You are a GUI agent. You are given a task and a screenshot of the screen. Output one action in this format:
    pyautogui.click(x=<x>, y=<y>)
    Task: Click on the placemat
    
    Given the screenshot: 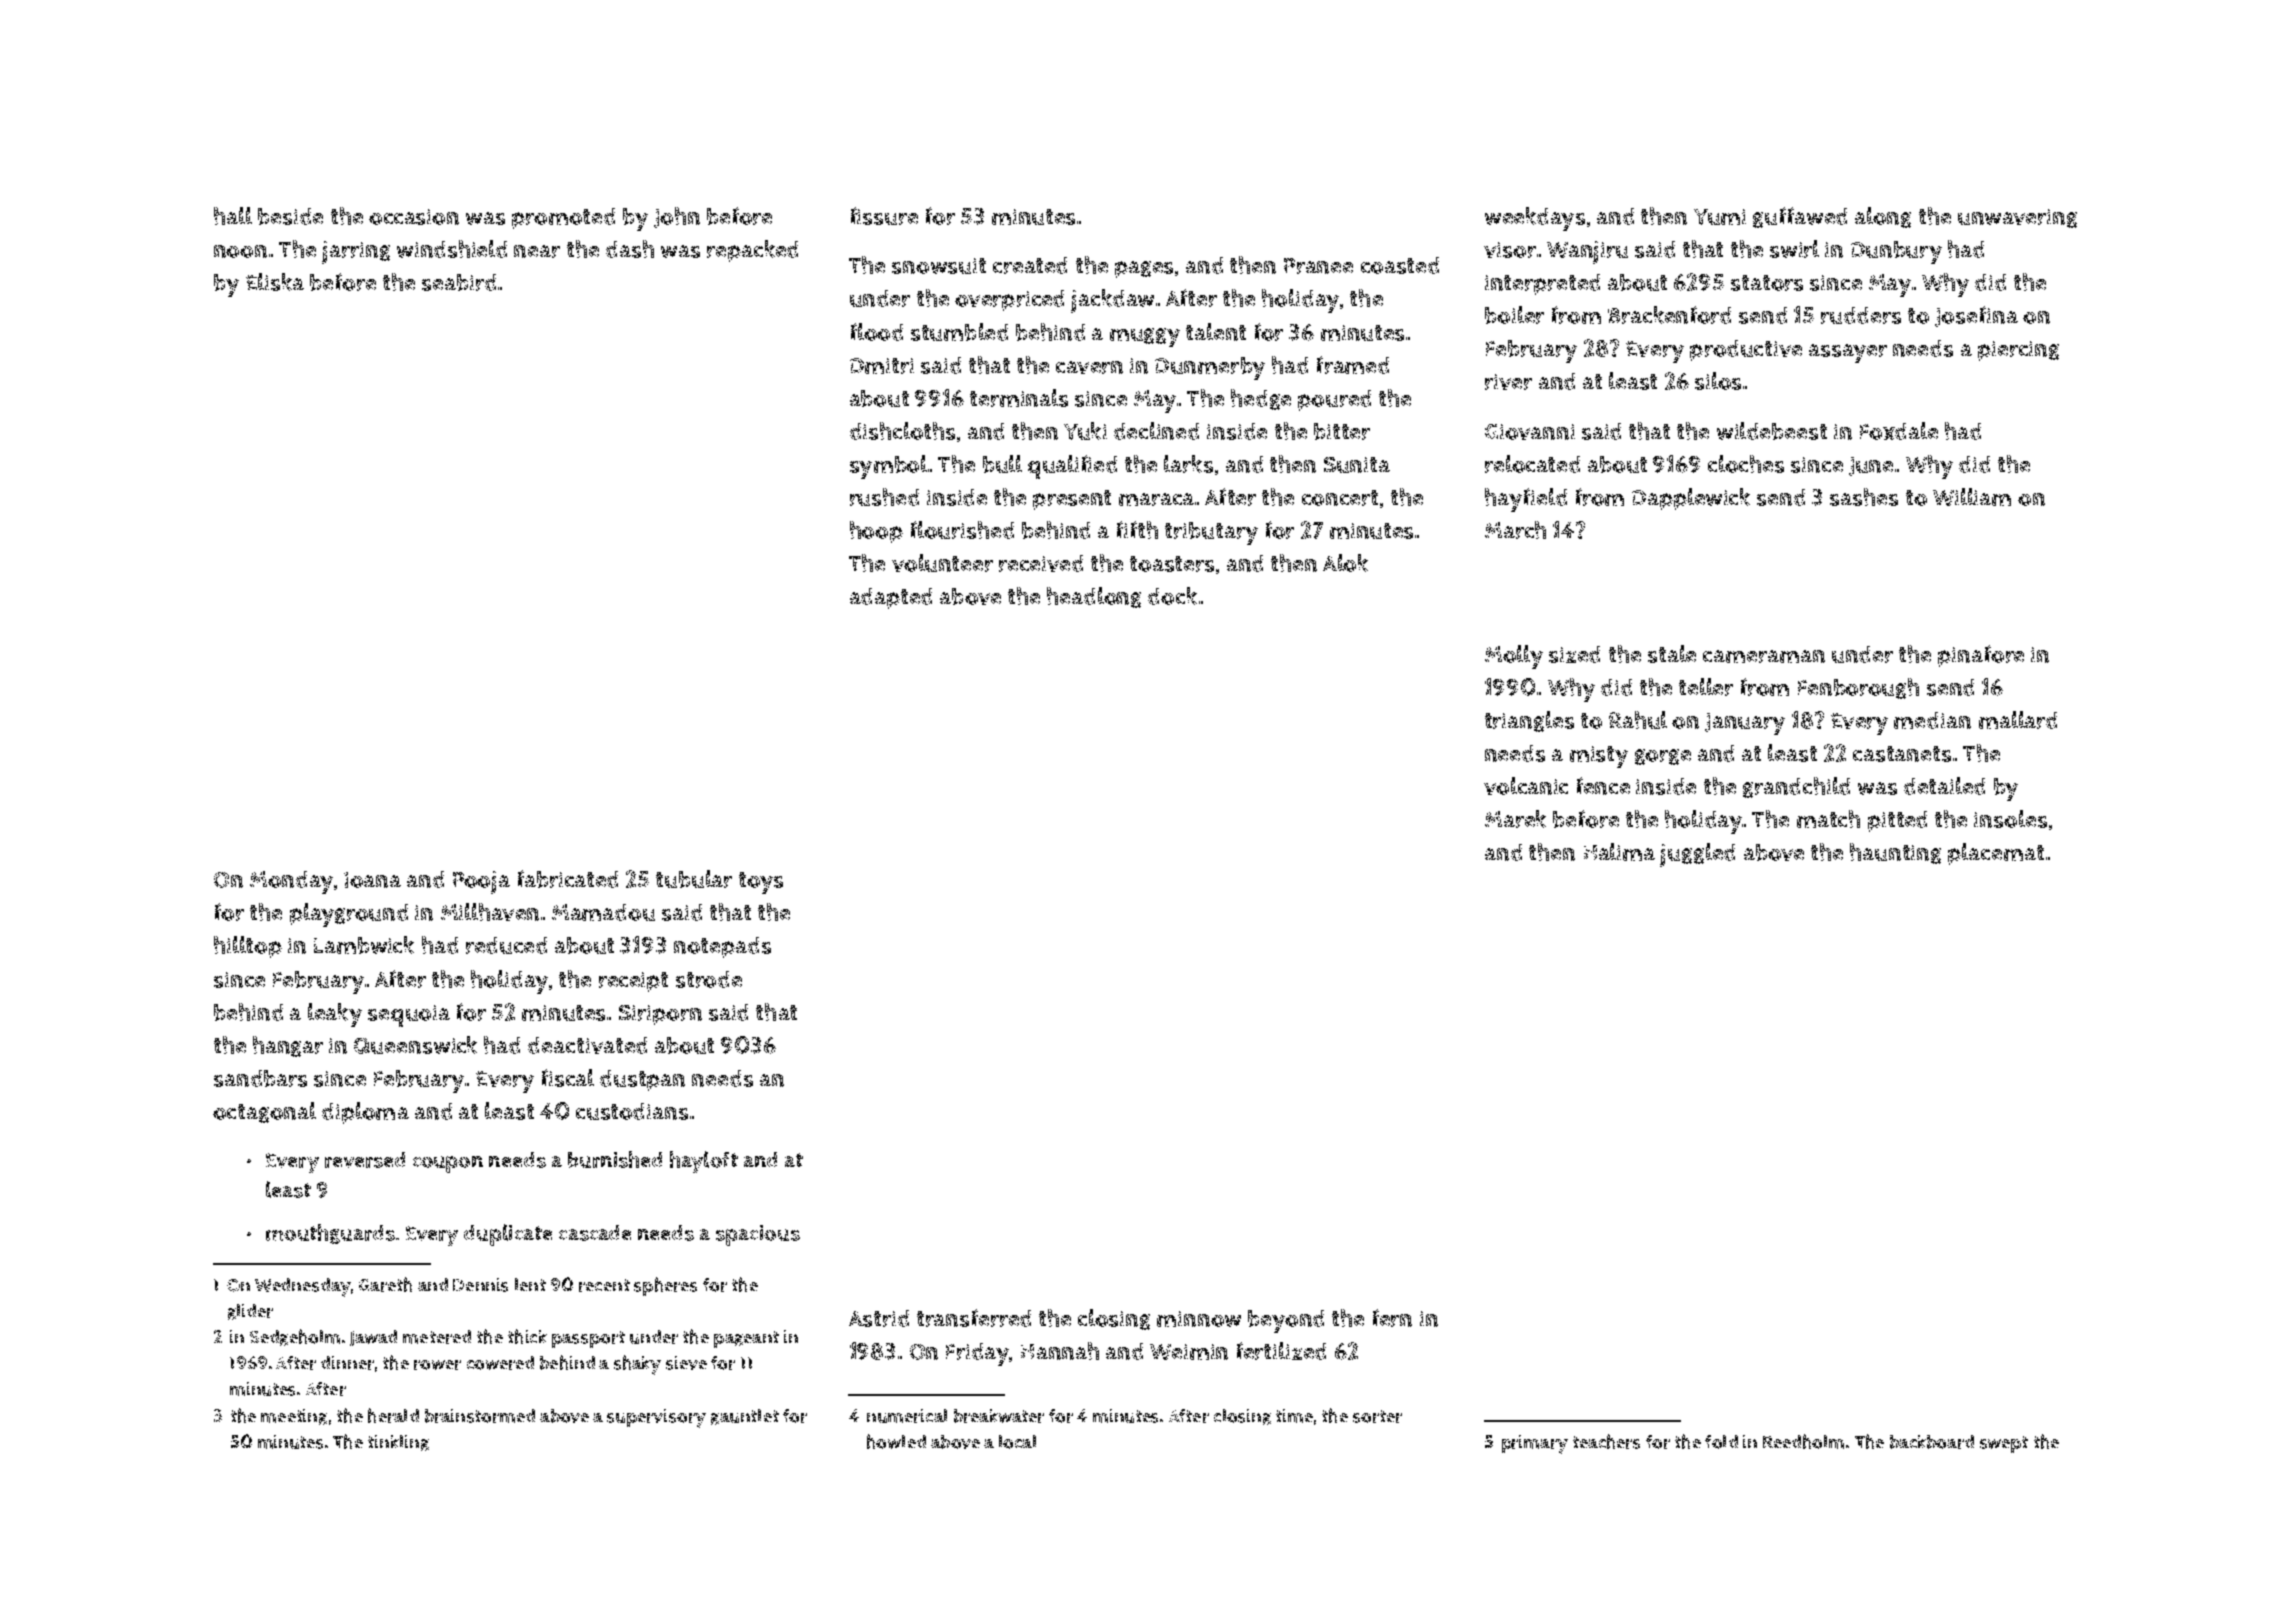 What is the action you would take?
    pyautogui.click(x=1996, y=854)
